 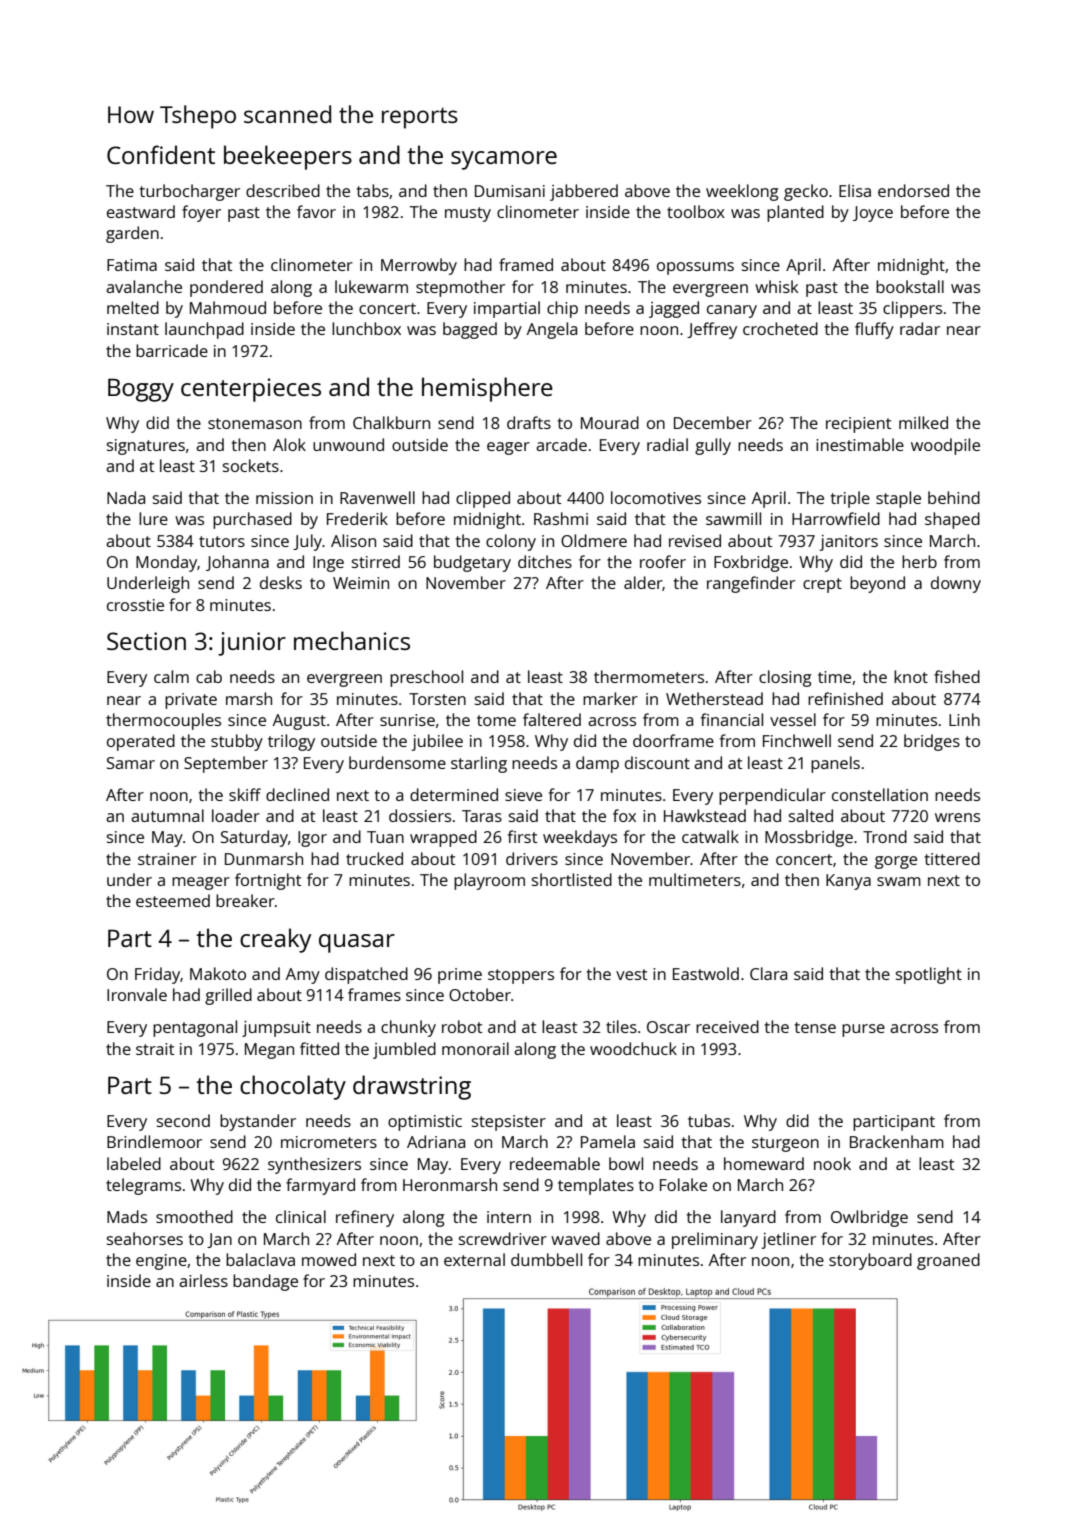 I want to click on downy, so click(x=956, y=584).
